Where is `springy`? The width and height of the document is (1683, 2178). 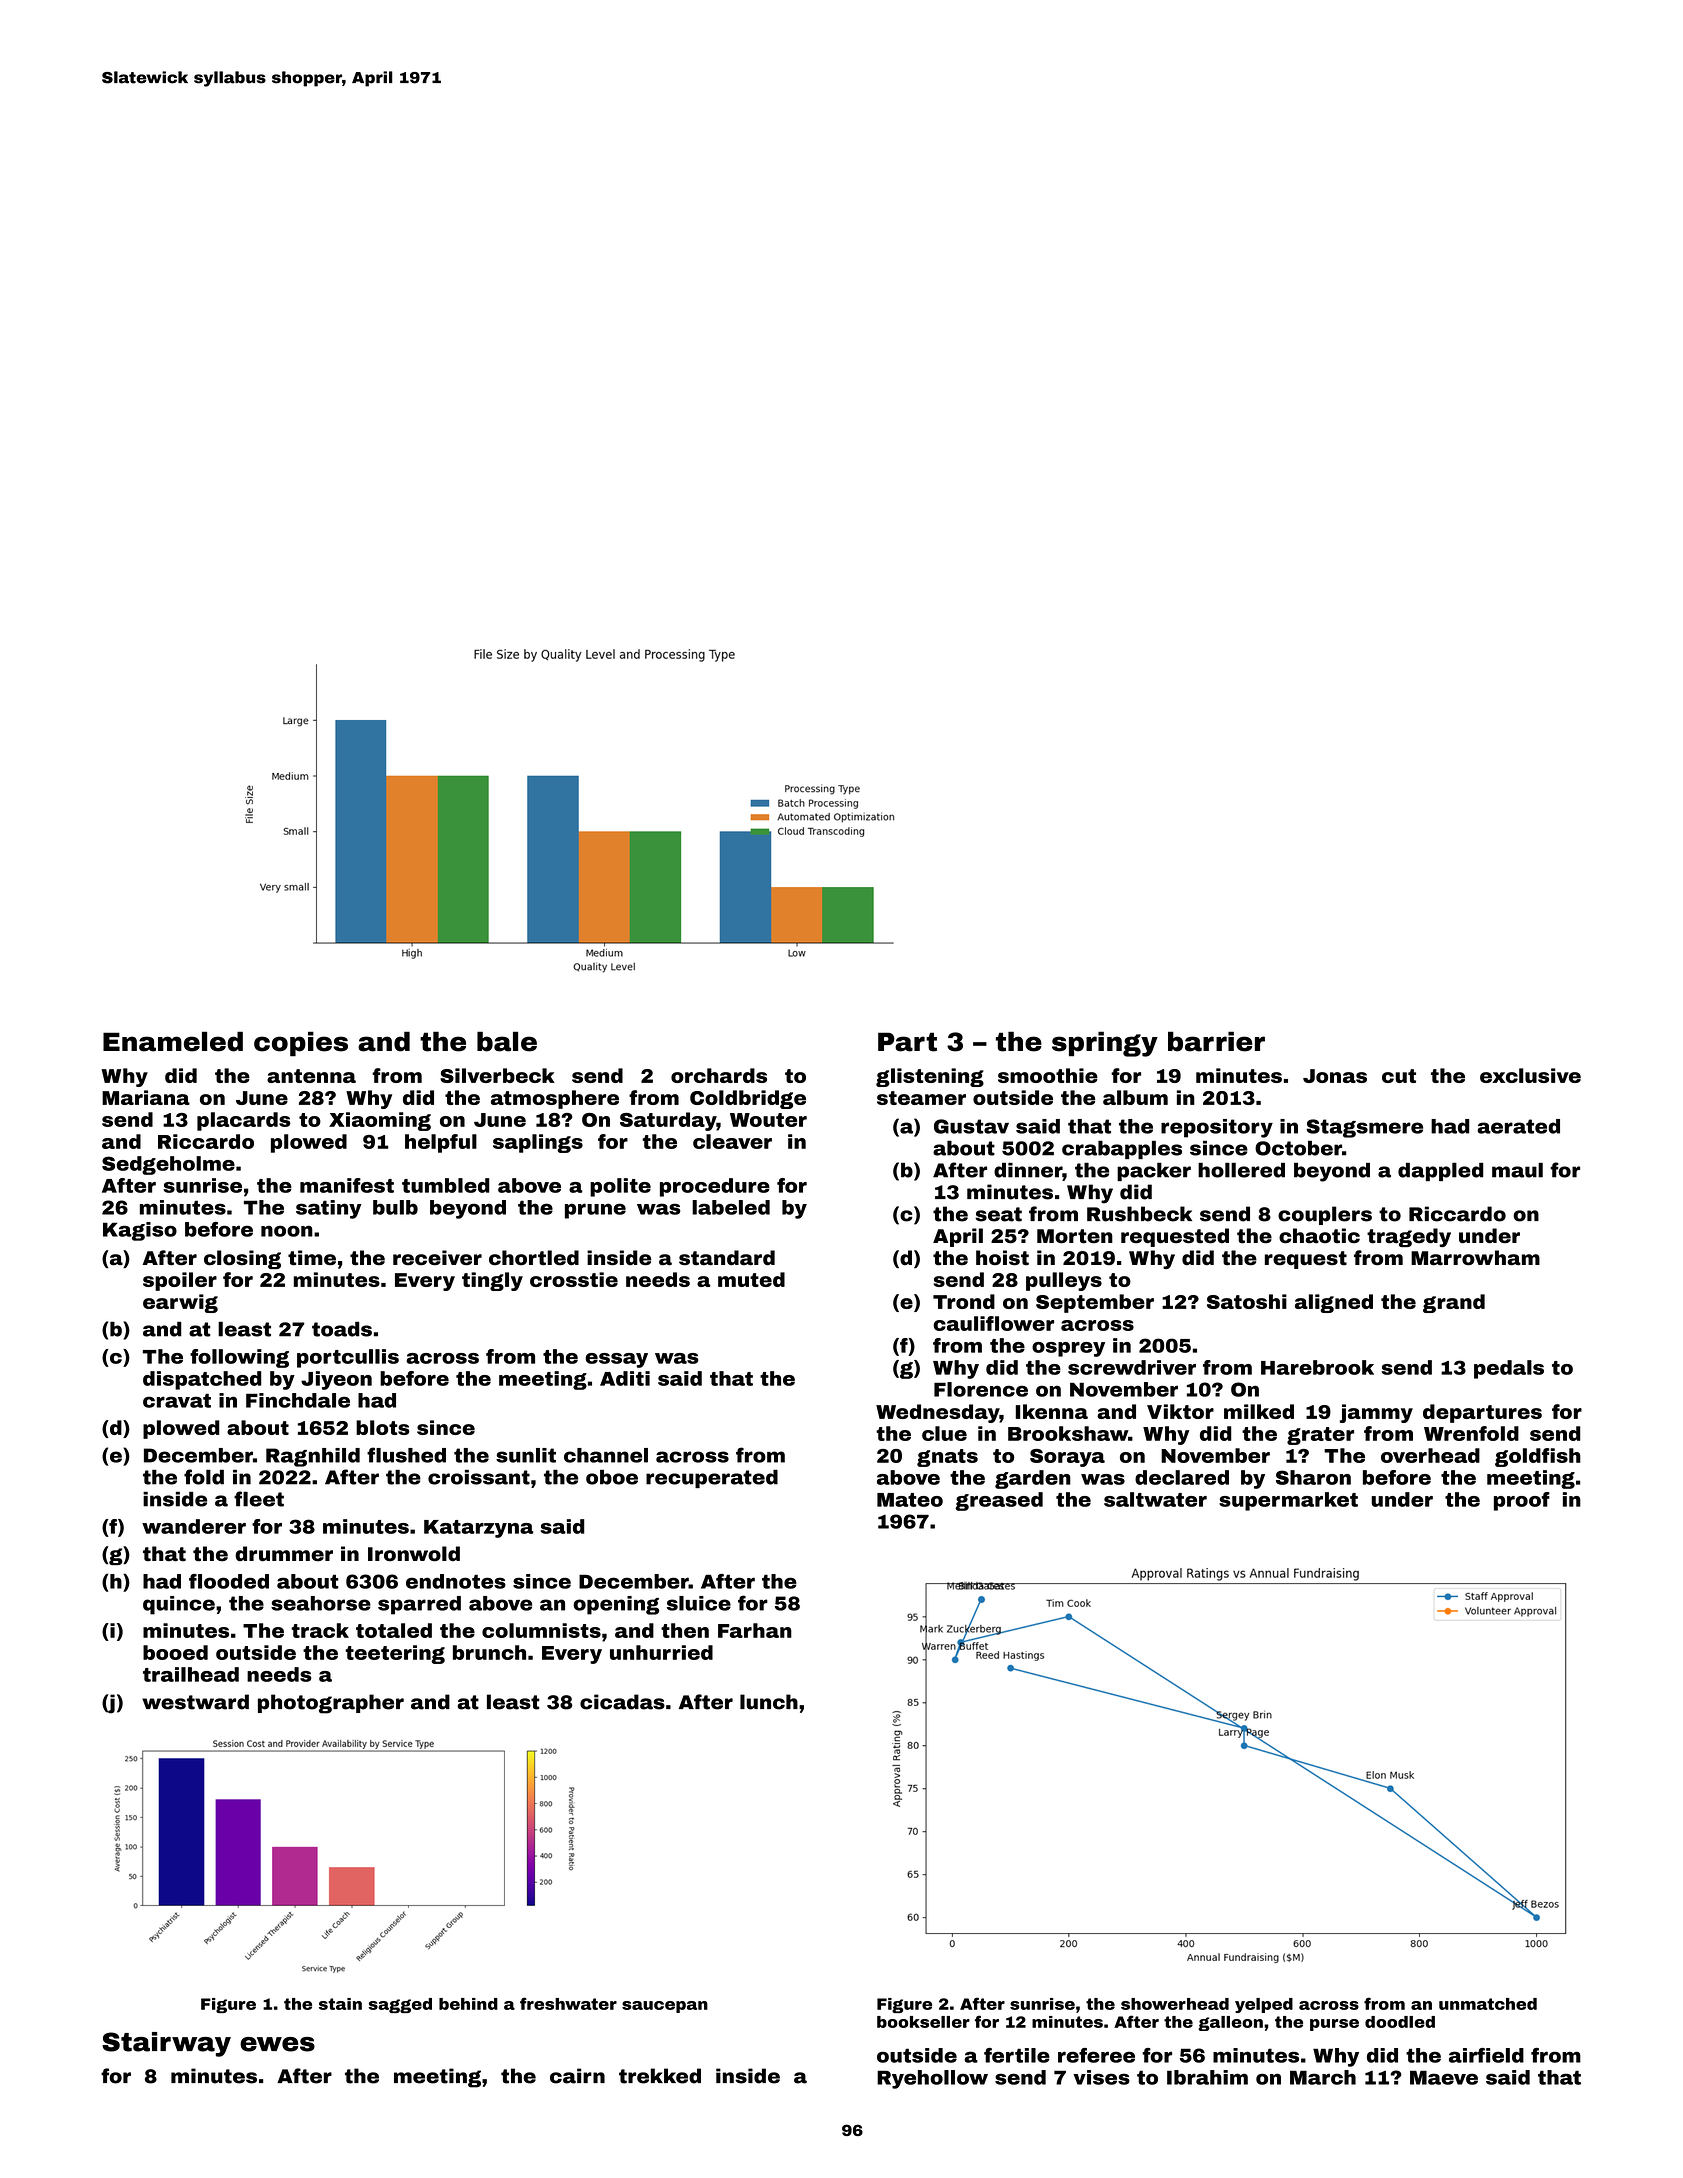 springy is located at coordinates (1105, 1044).
